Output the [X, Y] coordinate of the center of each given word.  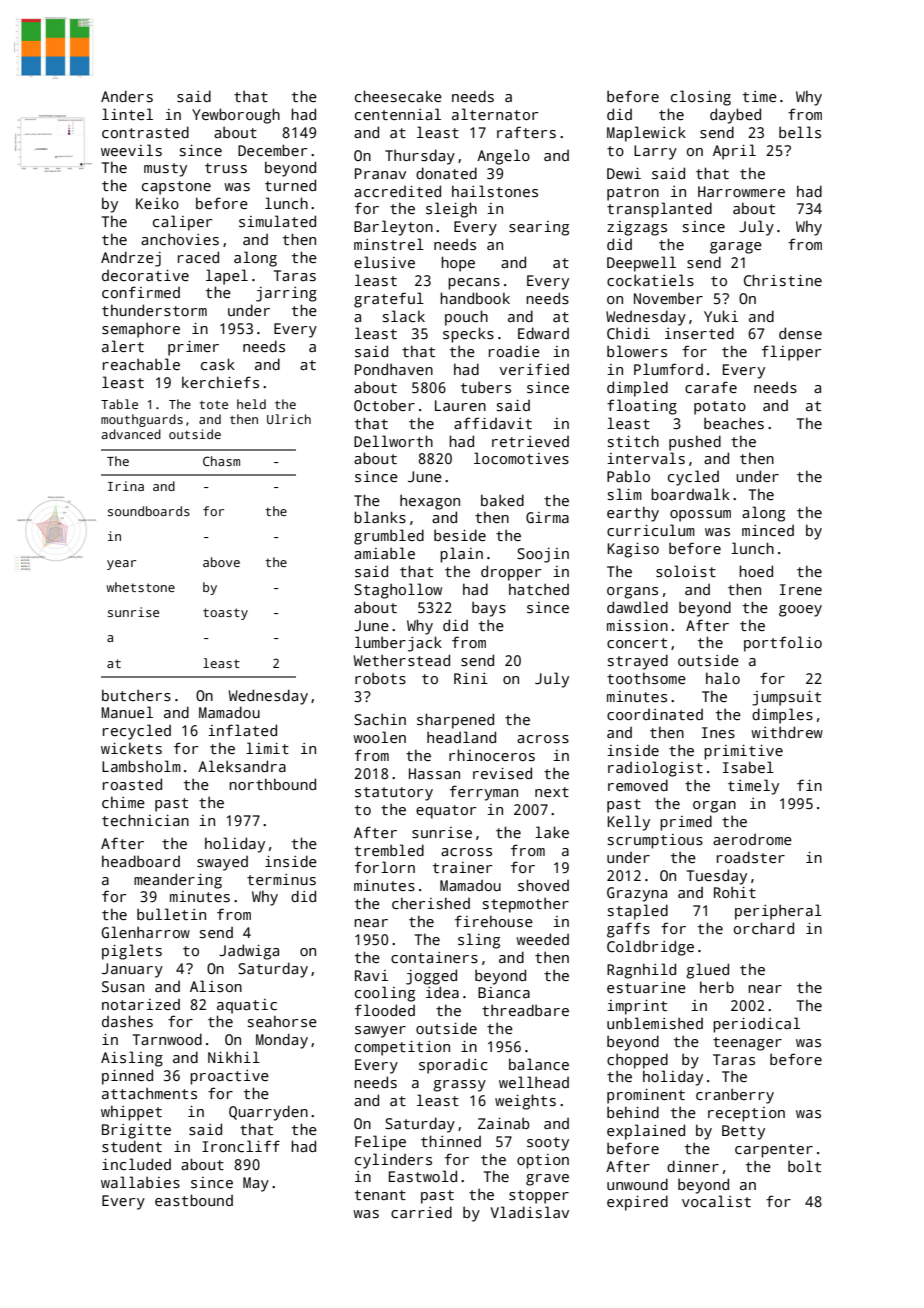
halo [723, 678]
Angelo [503, 157]
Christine [783, 280]
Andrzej [131, 259]
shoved [543, 885]
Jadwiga [249, 952]
